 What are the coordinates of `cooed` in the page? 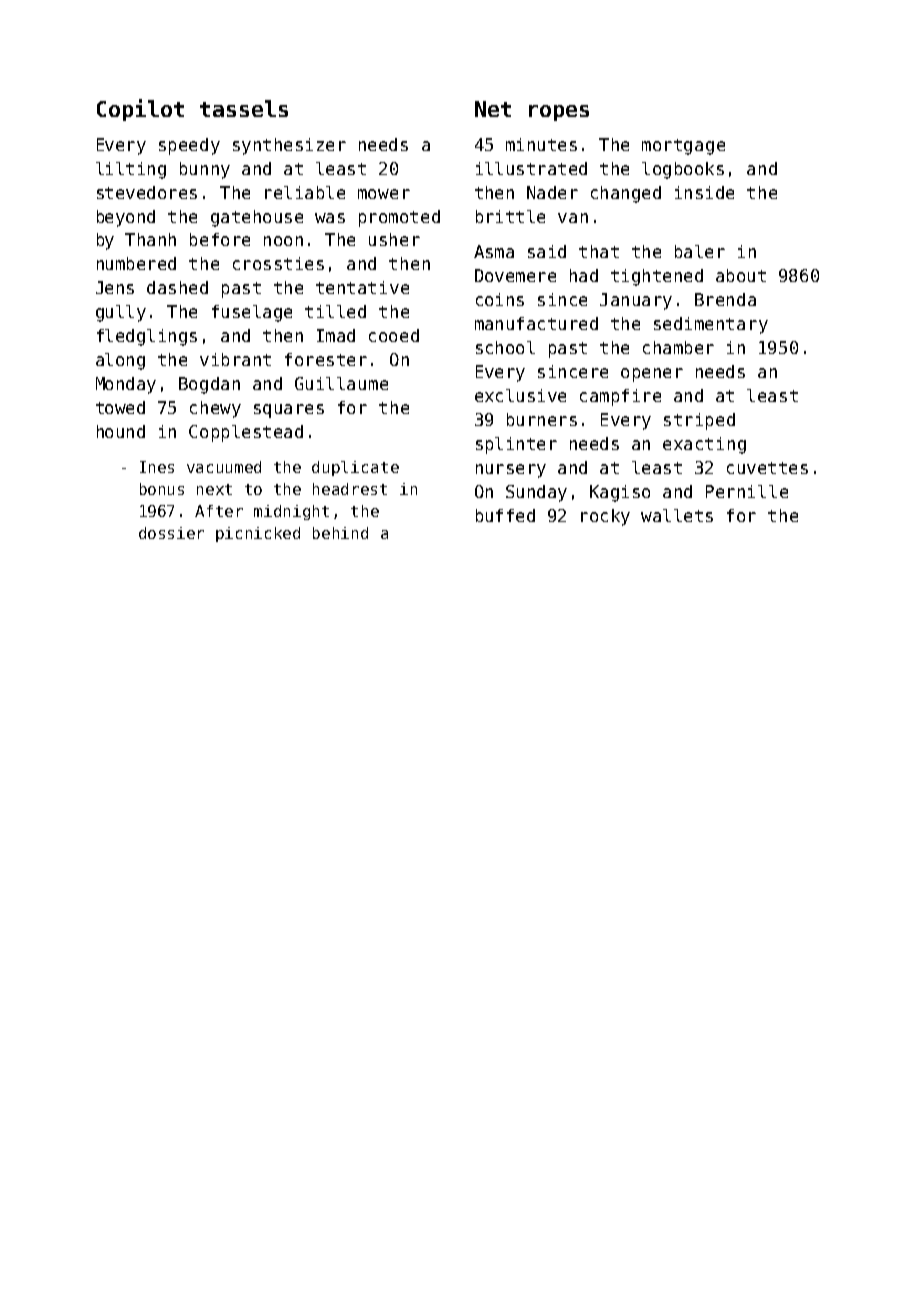 It's located at (394, 335).
